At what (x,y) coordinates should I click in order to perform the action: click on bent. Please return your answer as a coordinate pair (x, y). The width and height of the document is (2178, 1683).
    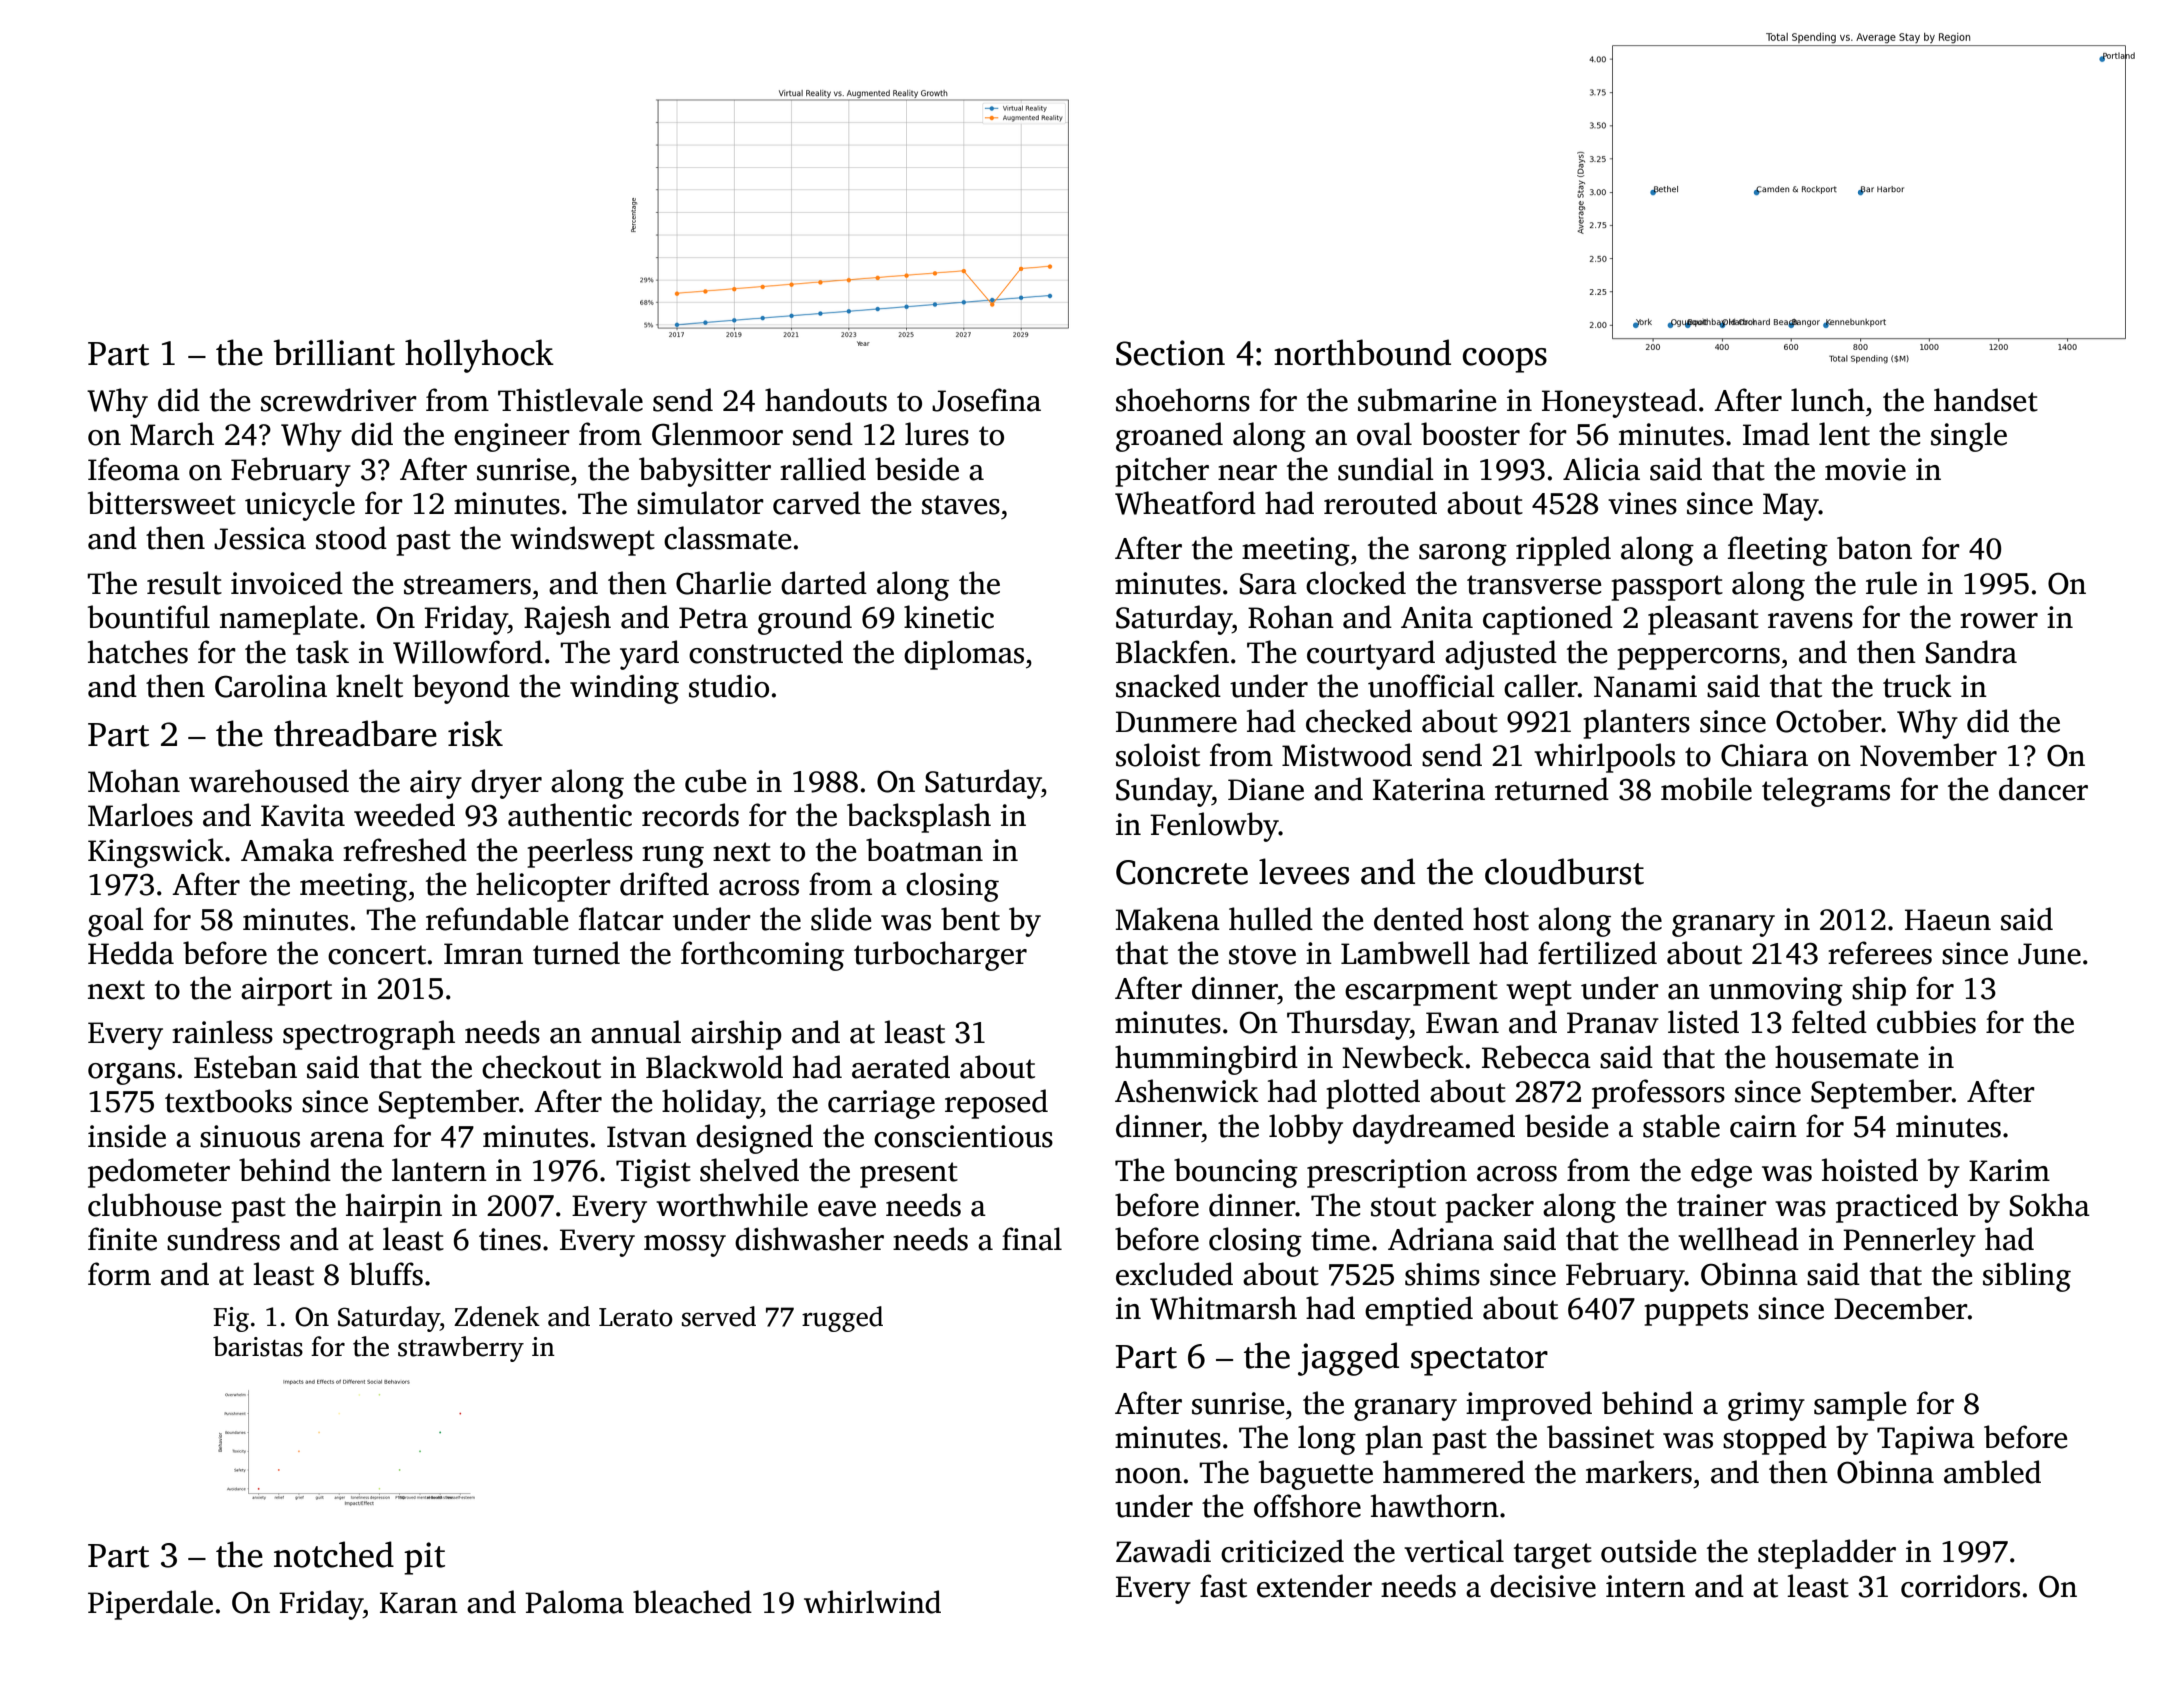
    Looking at the image, I should click on (970, 919).
